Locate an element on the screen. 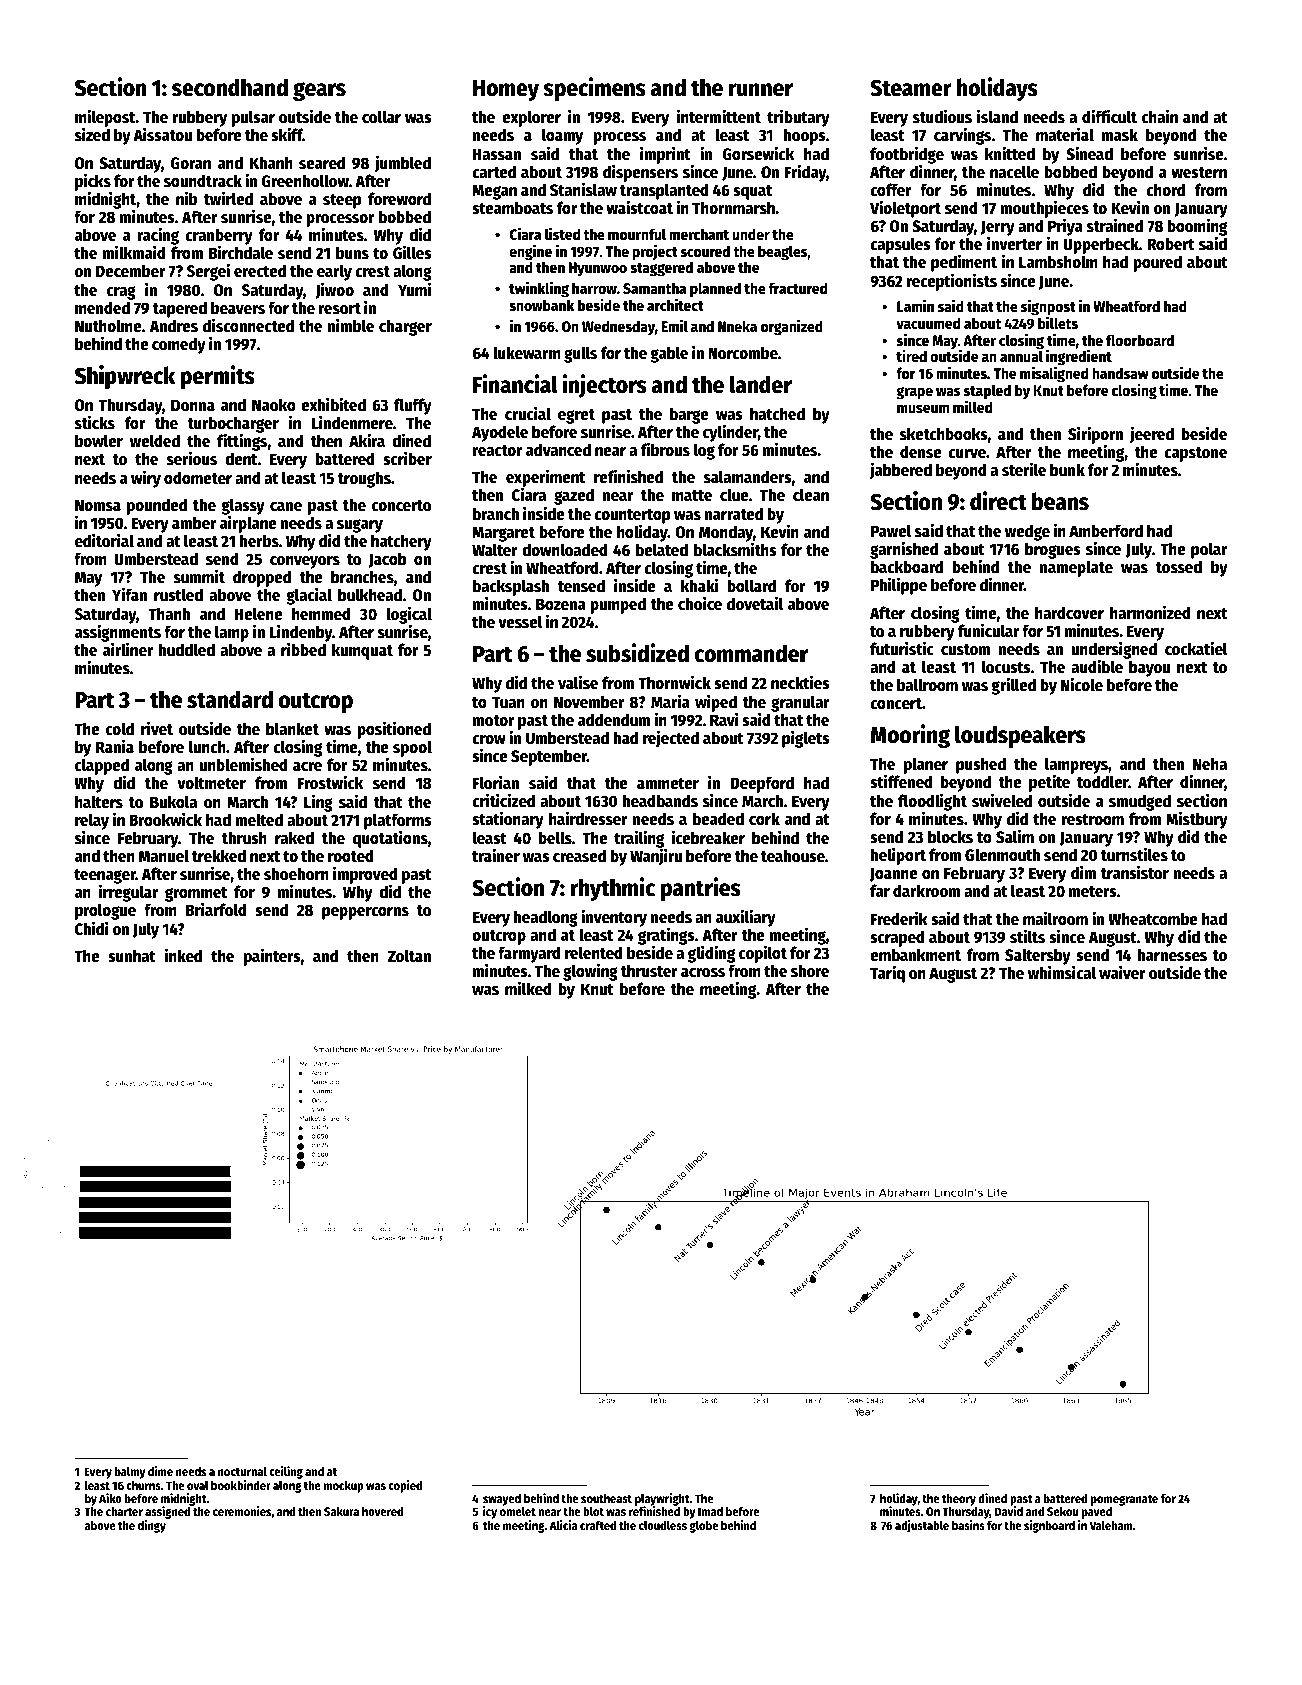 The width and height of the screenshot is (1302, 1685). dingy is located at coordinates (152, 1526).
